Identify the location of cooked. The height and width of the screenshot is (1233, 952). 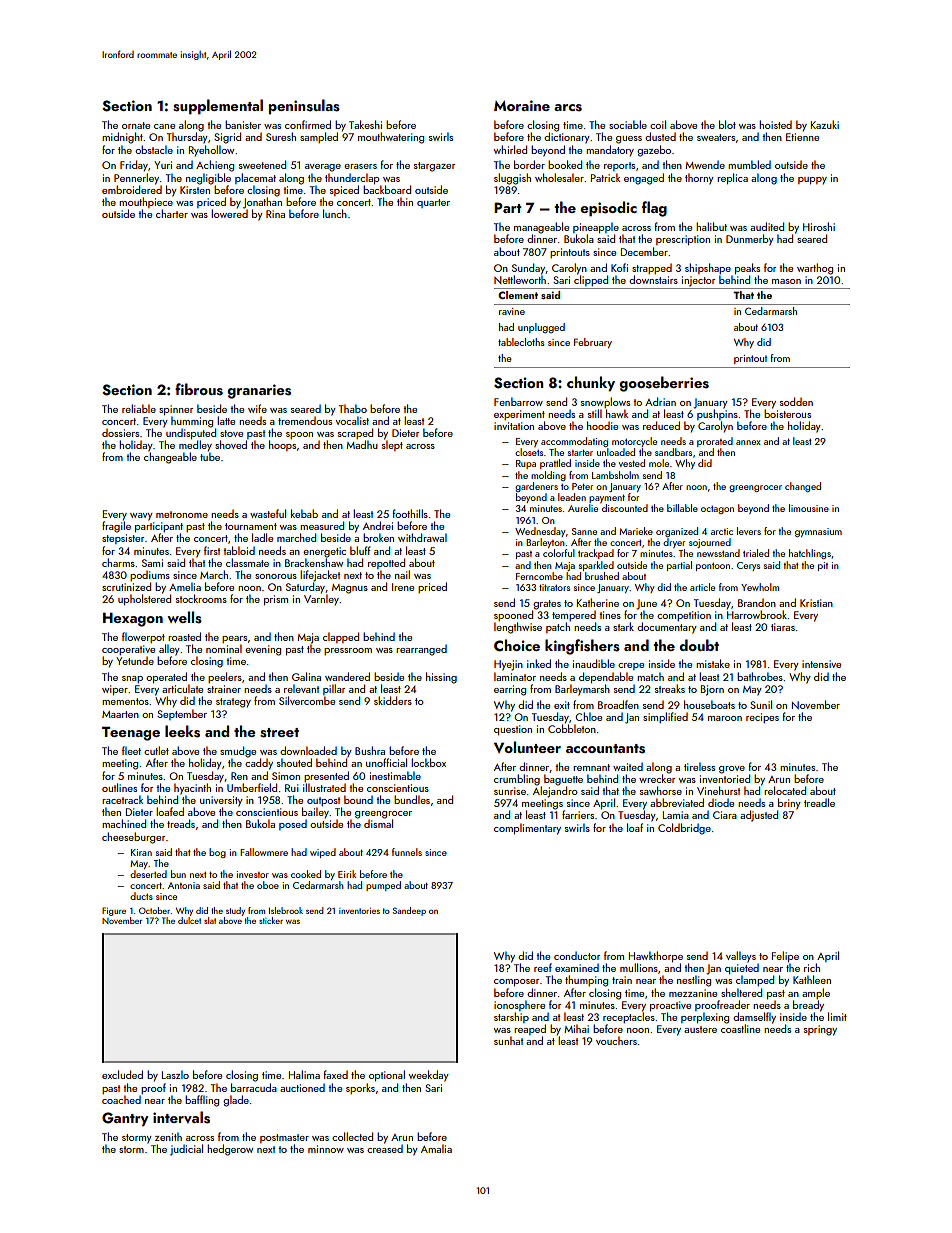
(306, 874).
